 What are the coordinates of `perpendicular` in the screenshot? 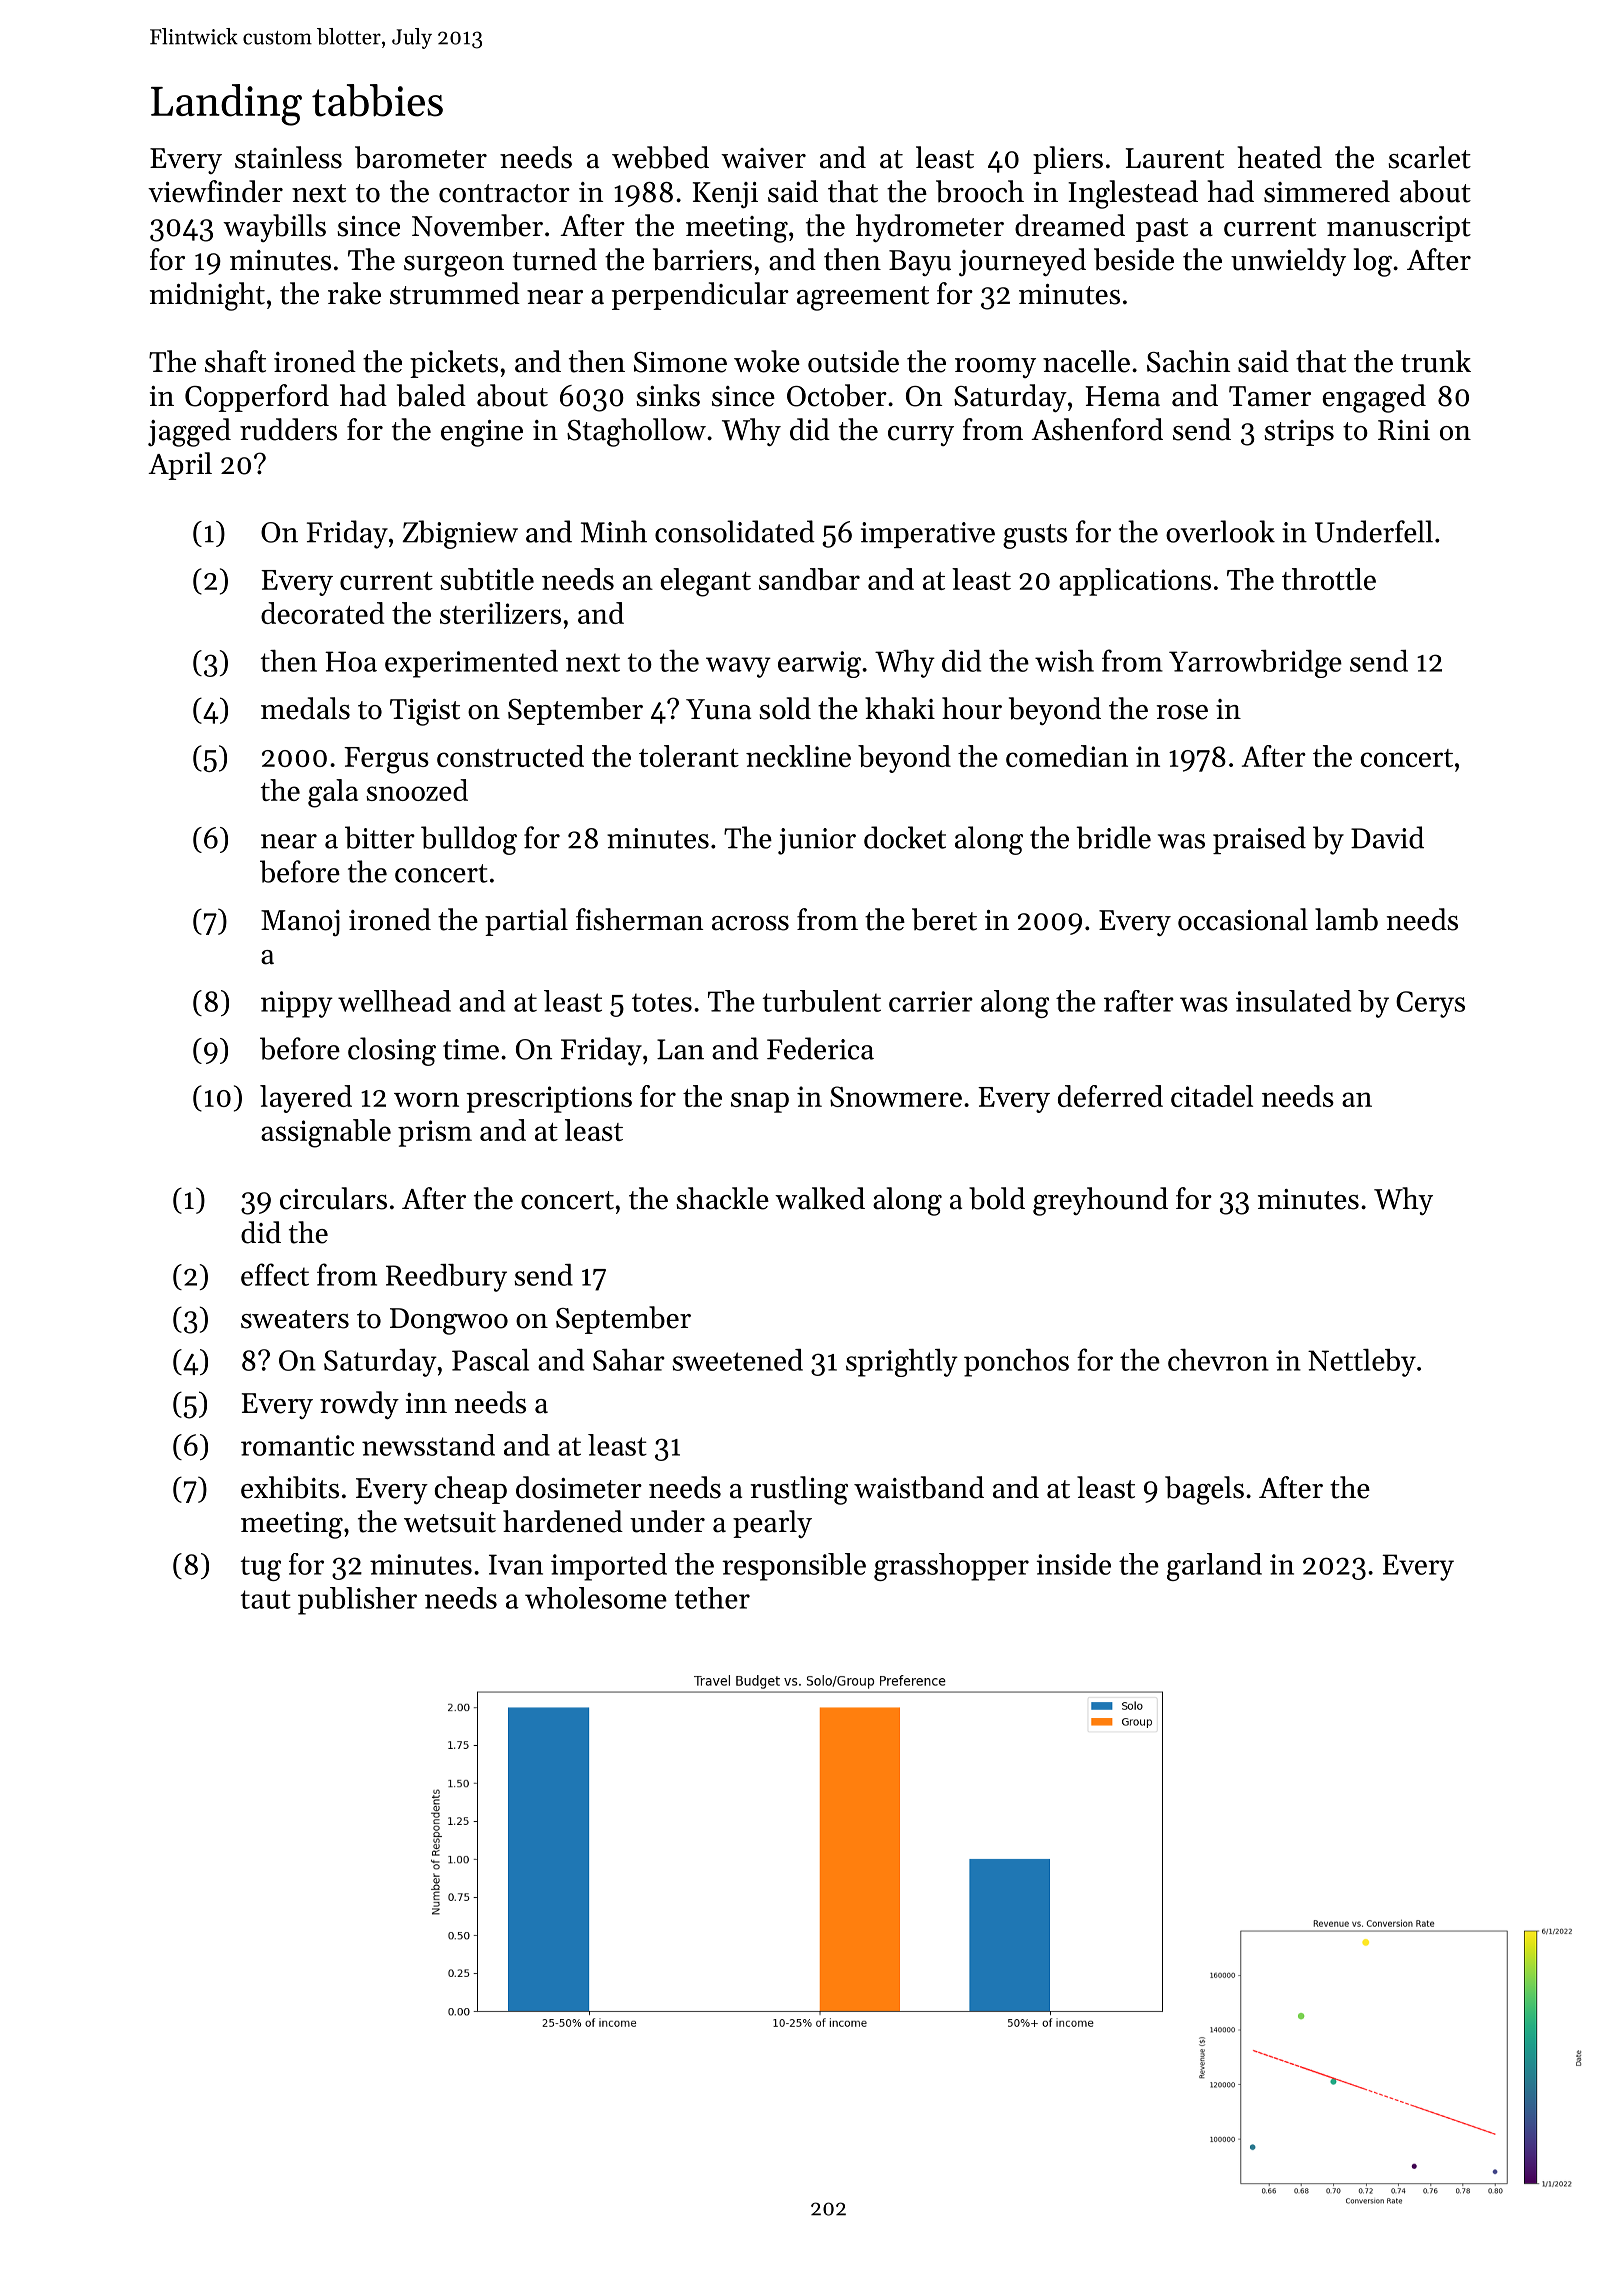 It's located at (700, 296).
